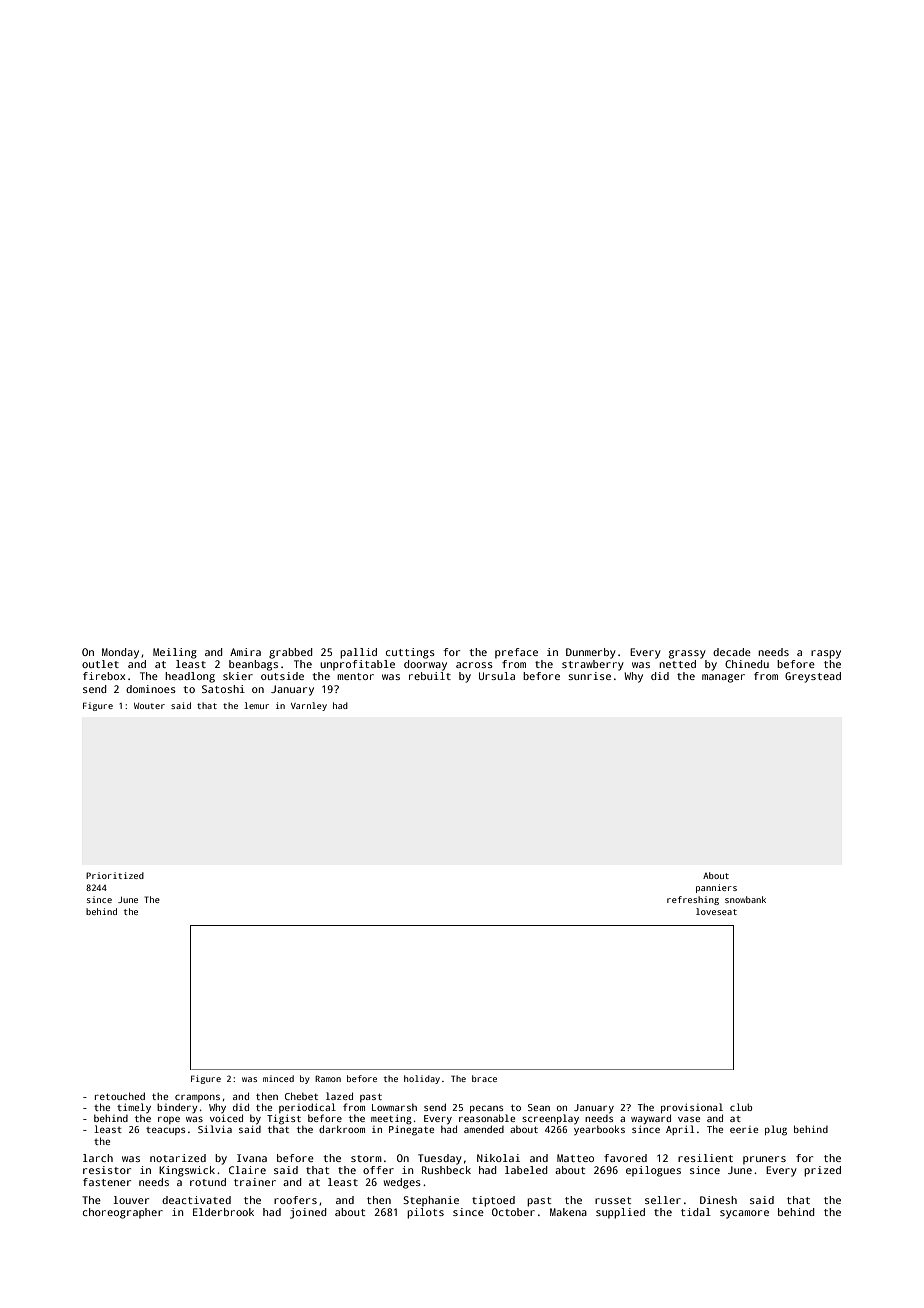  Describe the element at coordinates (716, 888) in the document. I see `panniers` at that location.
